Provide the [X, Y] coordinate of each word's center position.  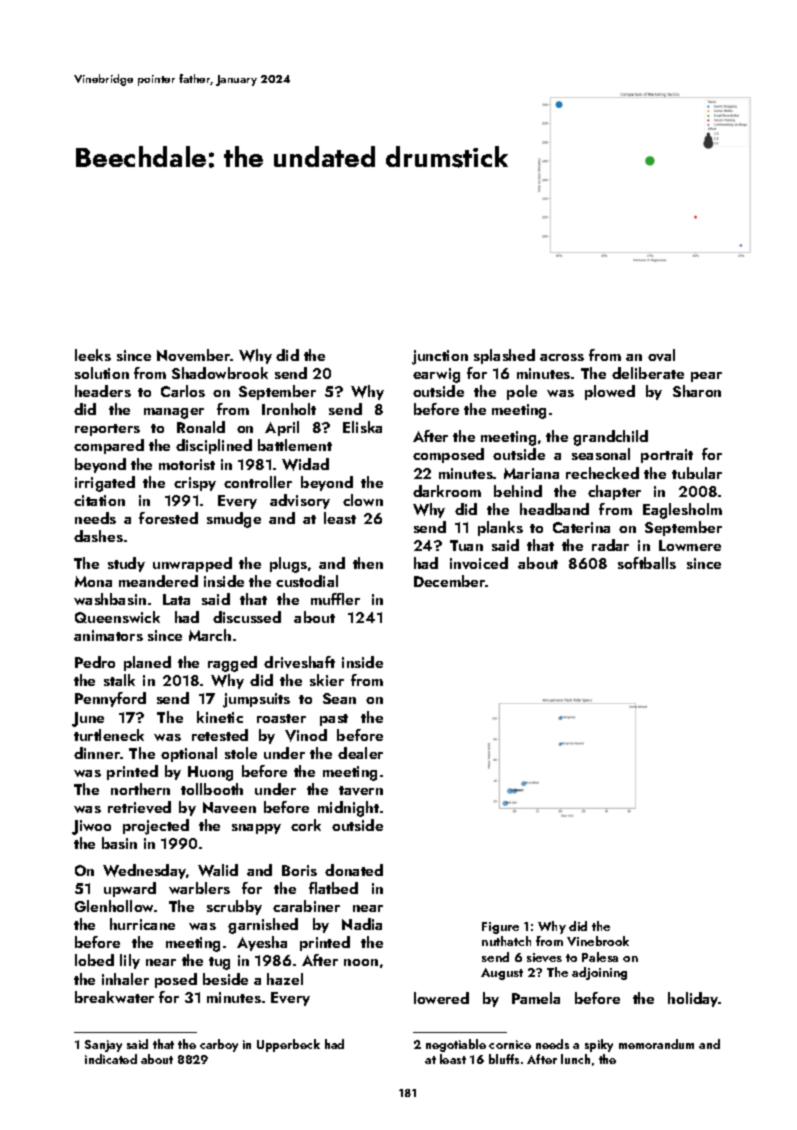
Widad [305, 464]
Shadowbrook [220, 373]
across [562, 357]
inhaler [125, 979]
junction [440, 357]
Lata [176, 599]
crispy [195, 484]
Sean [339, 698]
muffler [335, 599]
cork [306, 825]
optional [189, 754]
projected [156, 827]
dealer [360, 753]
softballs [647, 563]
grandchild [610, 438]
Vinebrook [598, 941]
